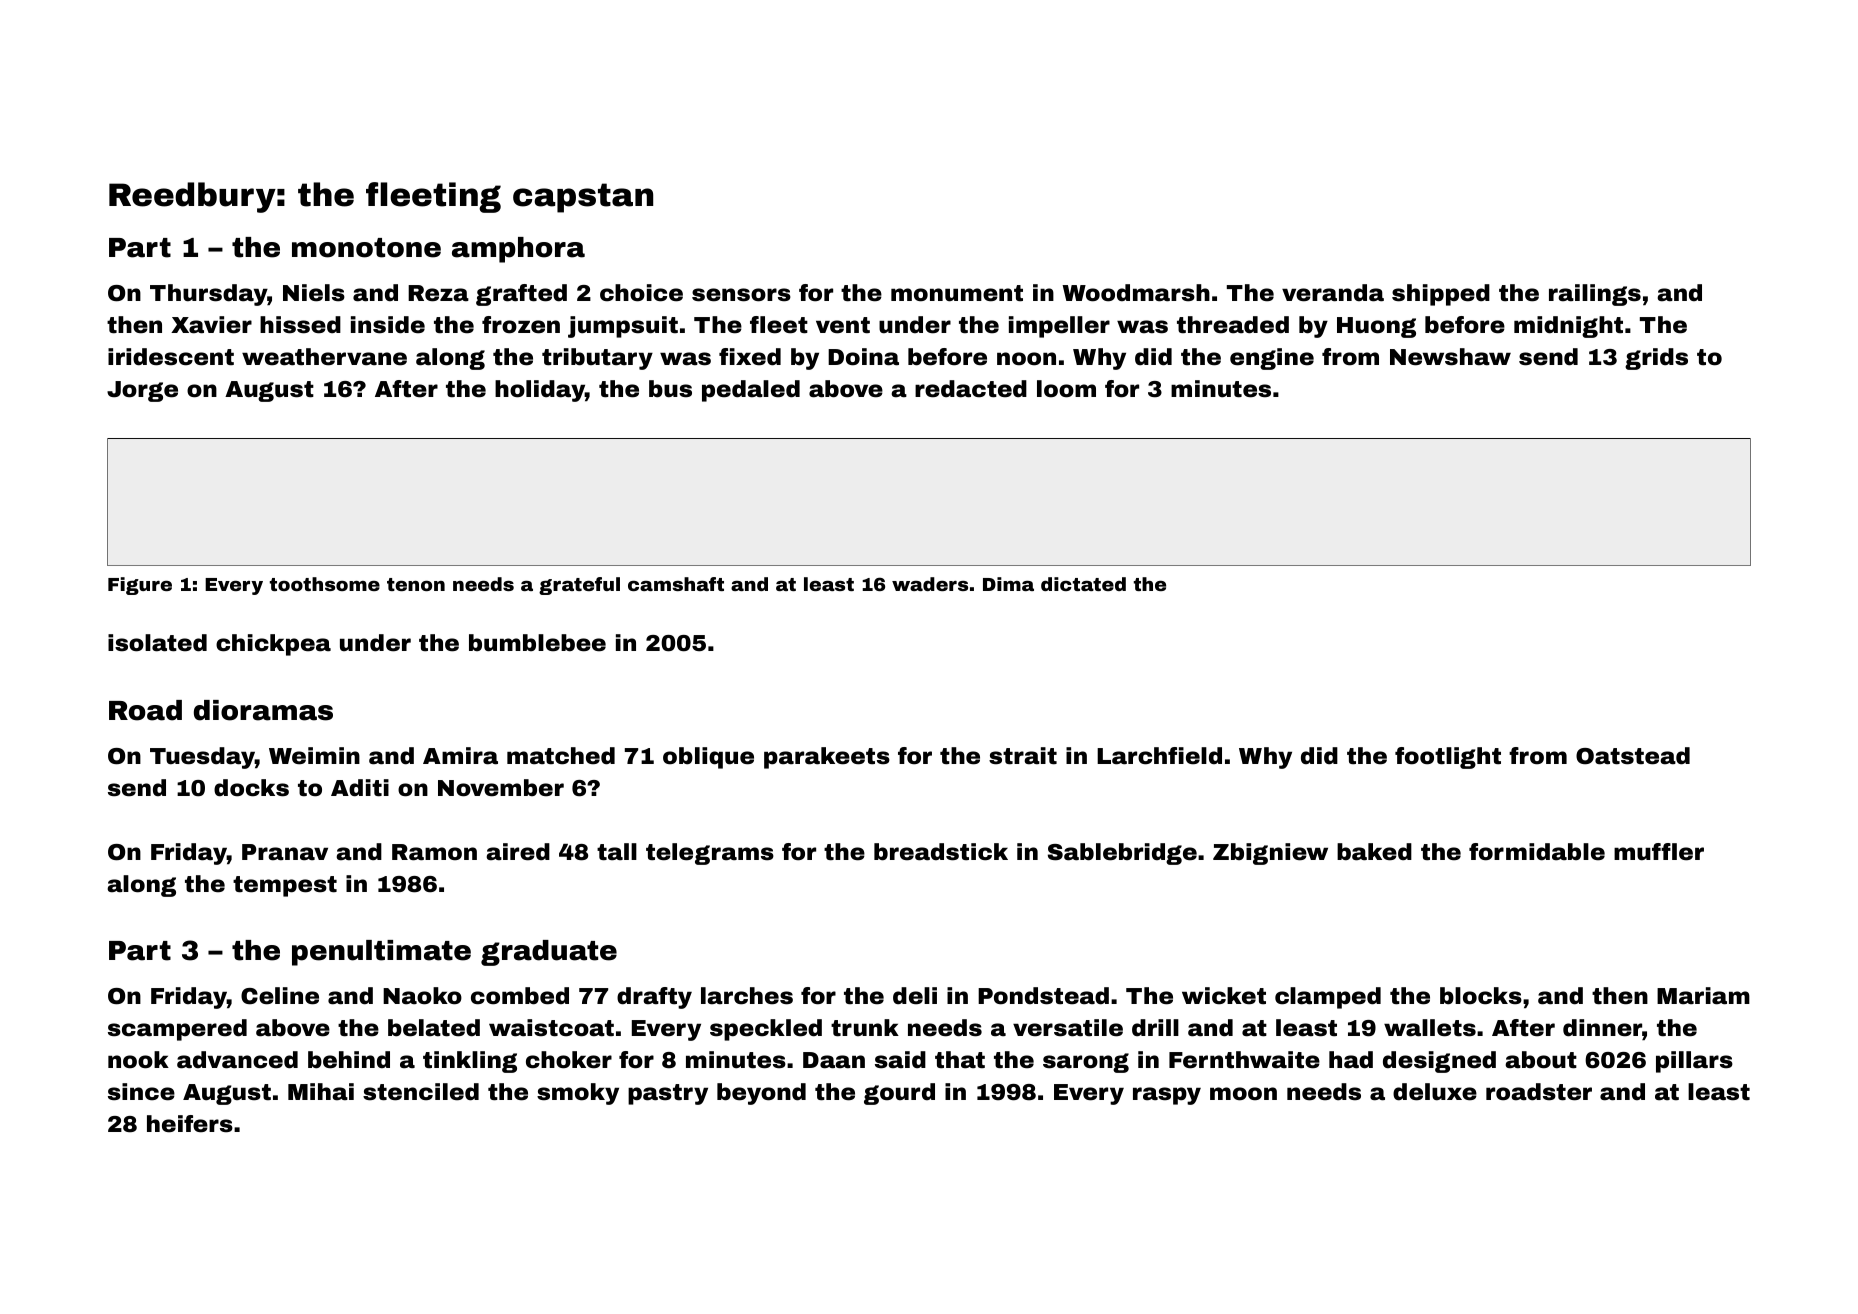 This screenshot has width=1858, height=1314. I want to click on breadstick, so click(941, 852).
